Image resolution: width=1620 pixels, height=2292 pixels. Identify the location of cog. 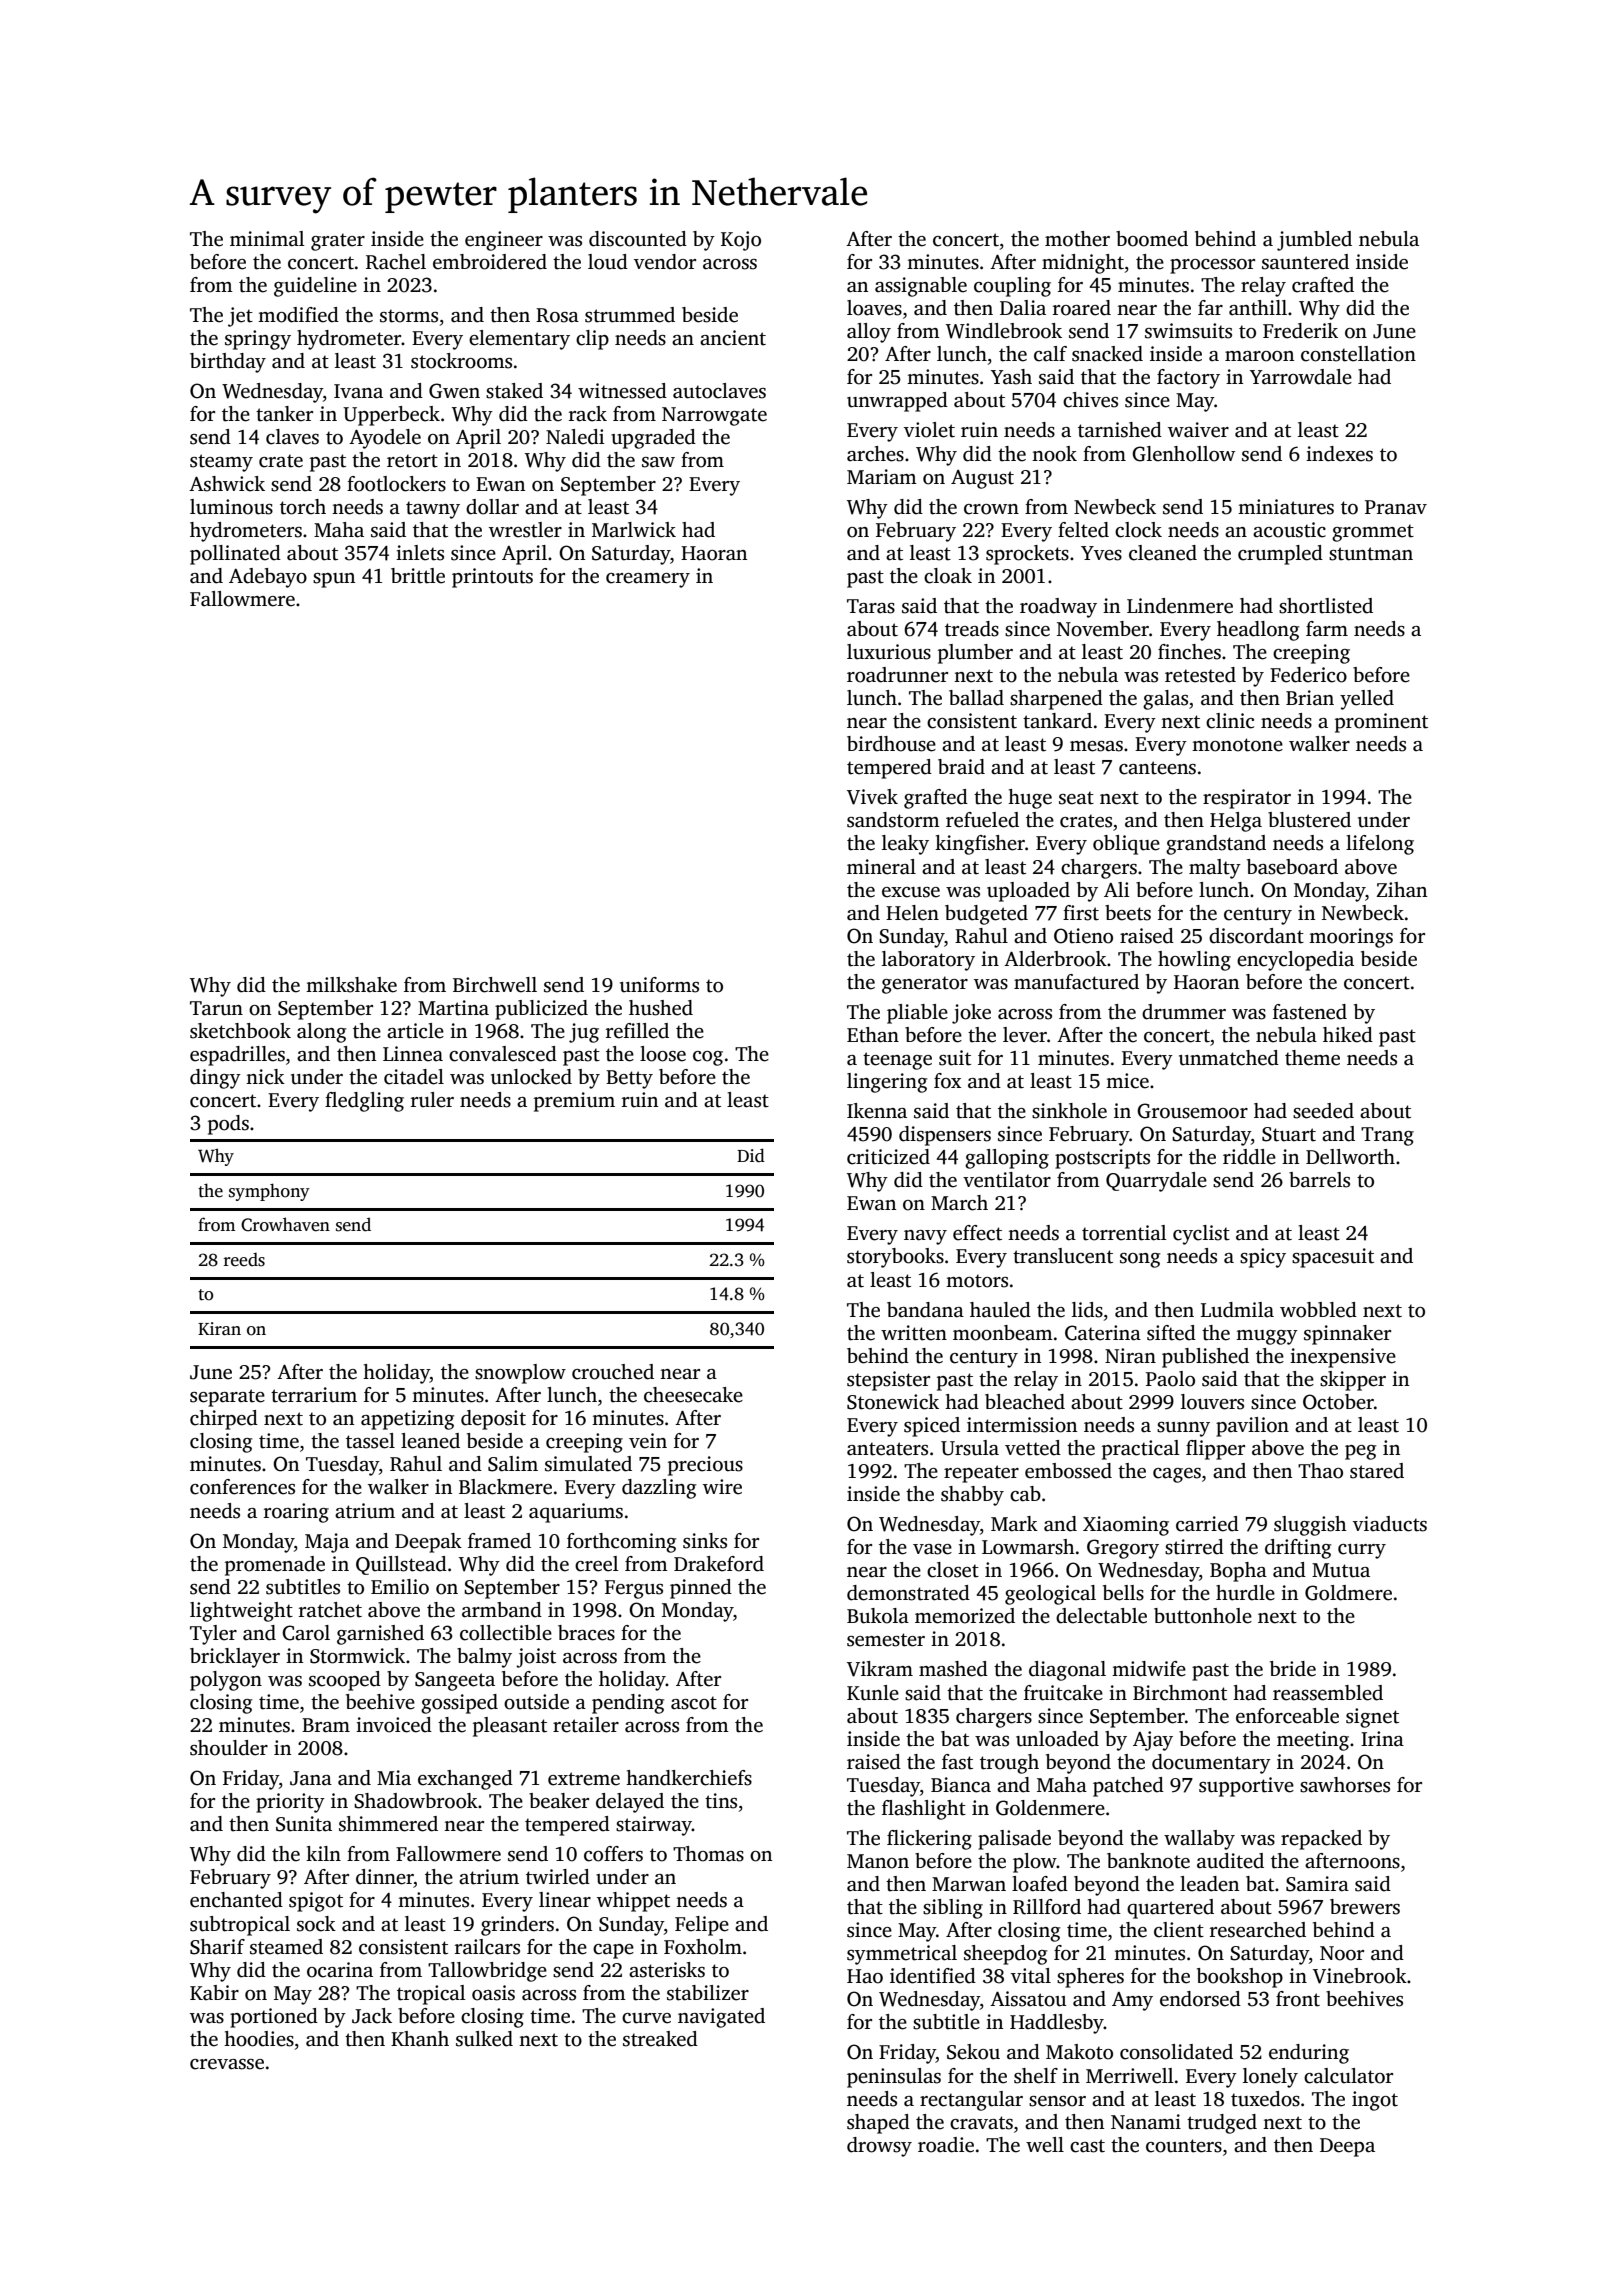
(708, 1058).
